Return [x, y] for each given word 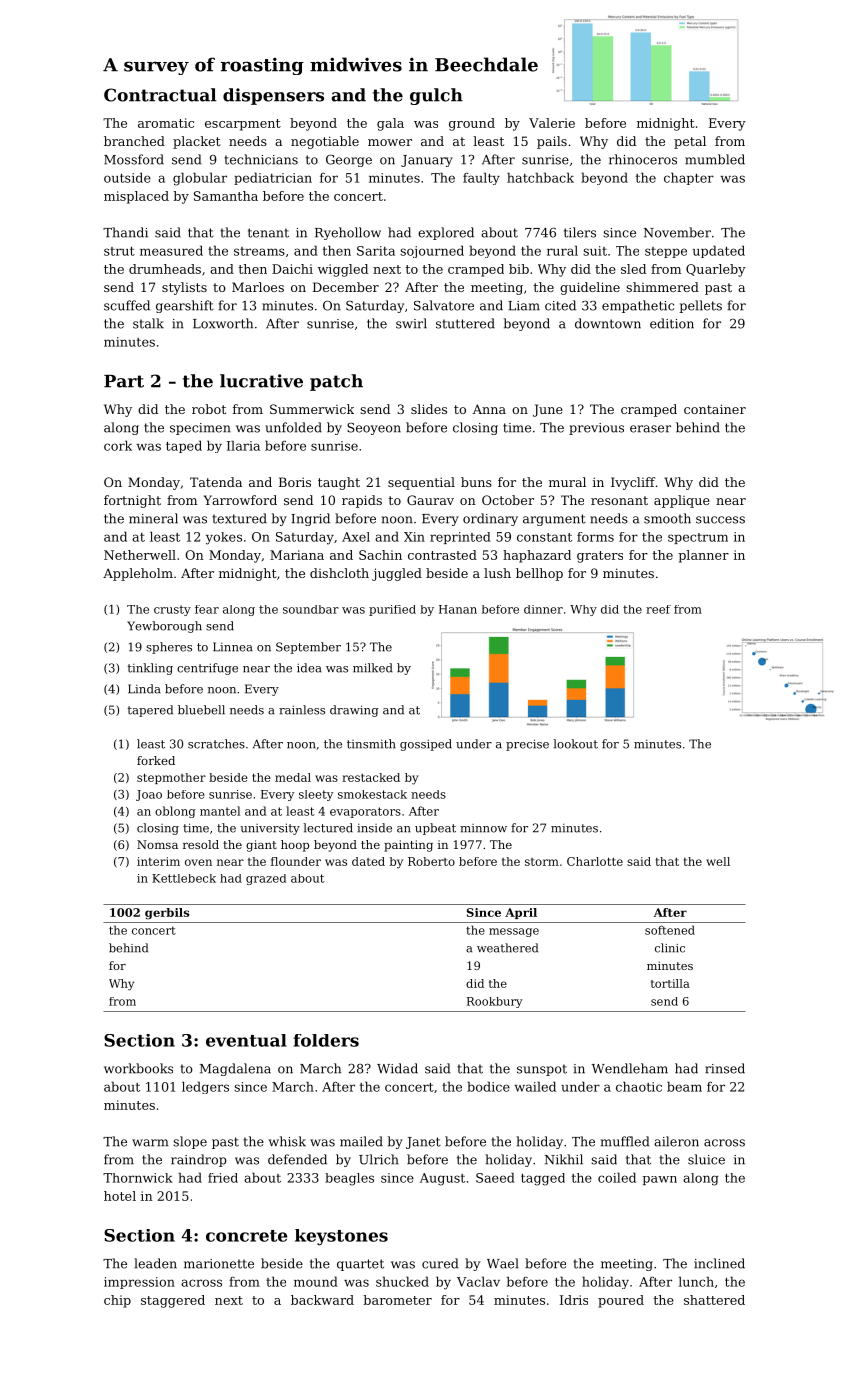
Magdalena [235, 1069]
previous [596, 429]
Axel [356, 537]
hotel [120, 1196]
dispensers [273, 96]
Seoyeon [374, 429]
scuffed [127, 305]
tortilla [670, 983]
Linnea [233, 647]
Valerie [552, 123]
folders [326, 1040]
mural [567, 482]
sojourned [432, 251]
